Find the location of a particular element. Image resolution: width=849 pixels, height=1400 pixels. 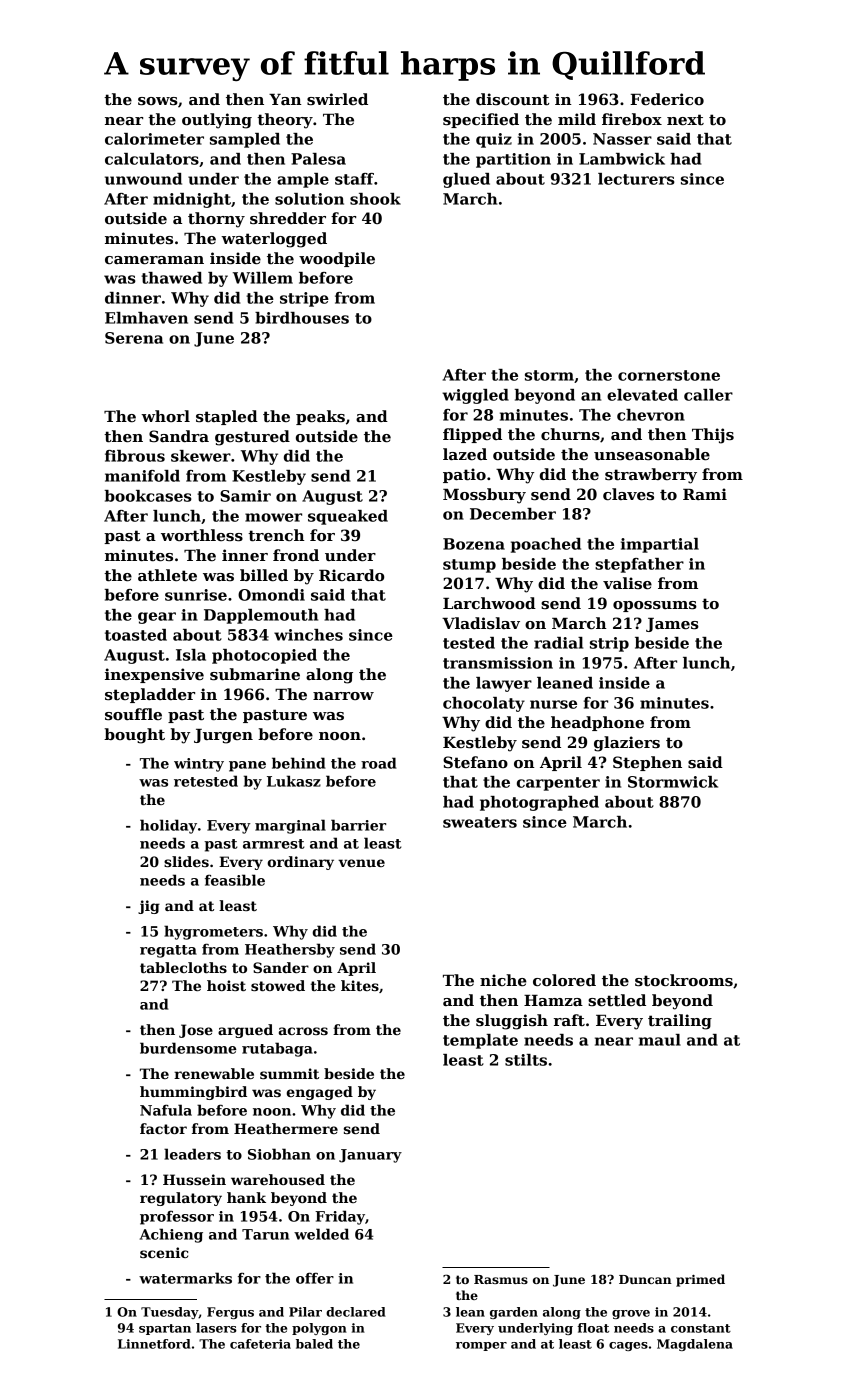

glaziers is located at coordinates (627, 744).
